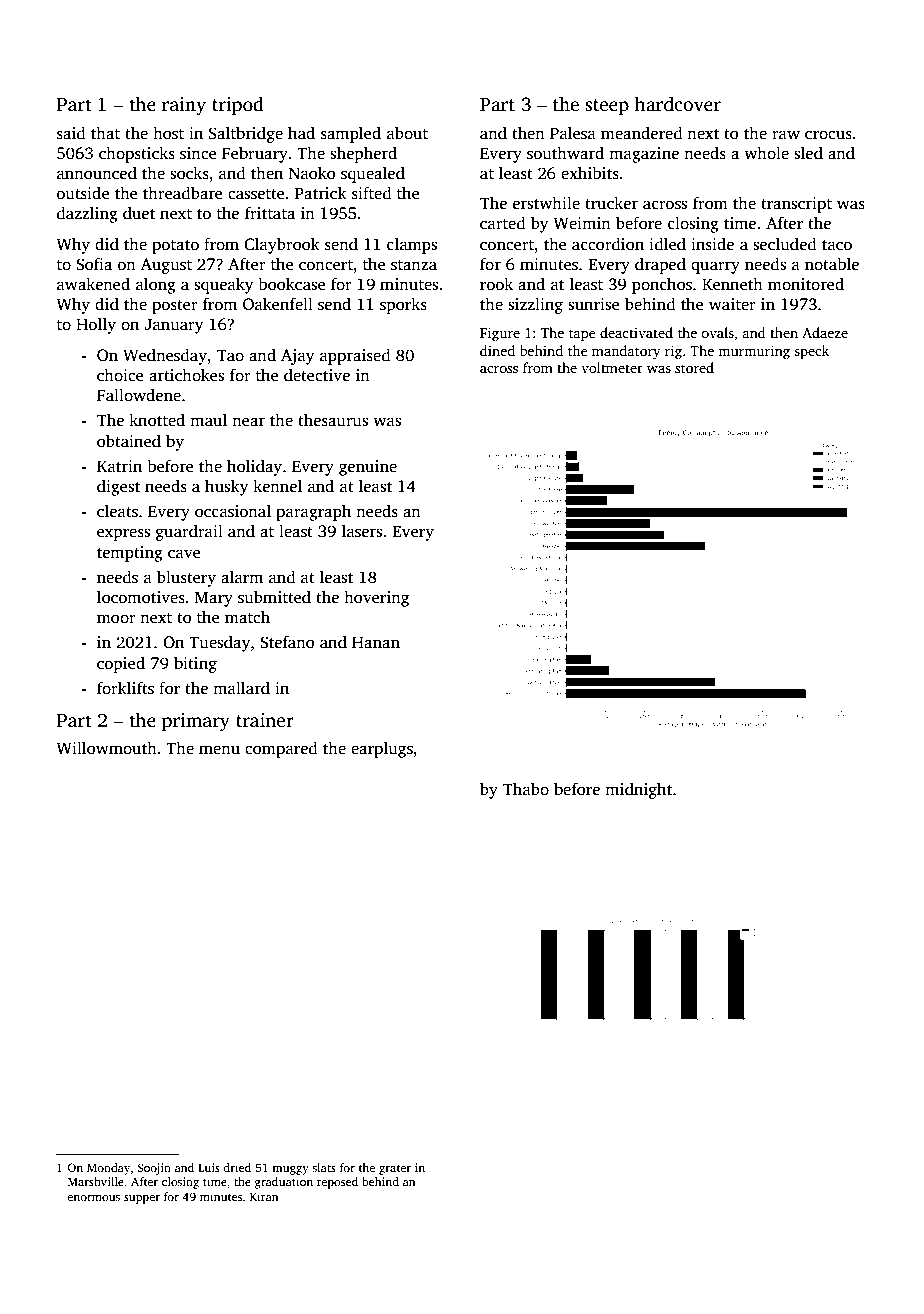 The width and height of the screenshot is (924, 1314). I want to click on rainy, so click(184, 106).
